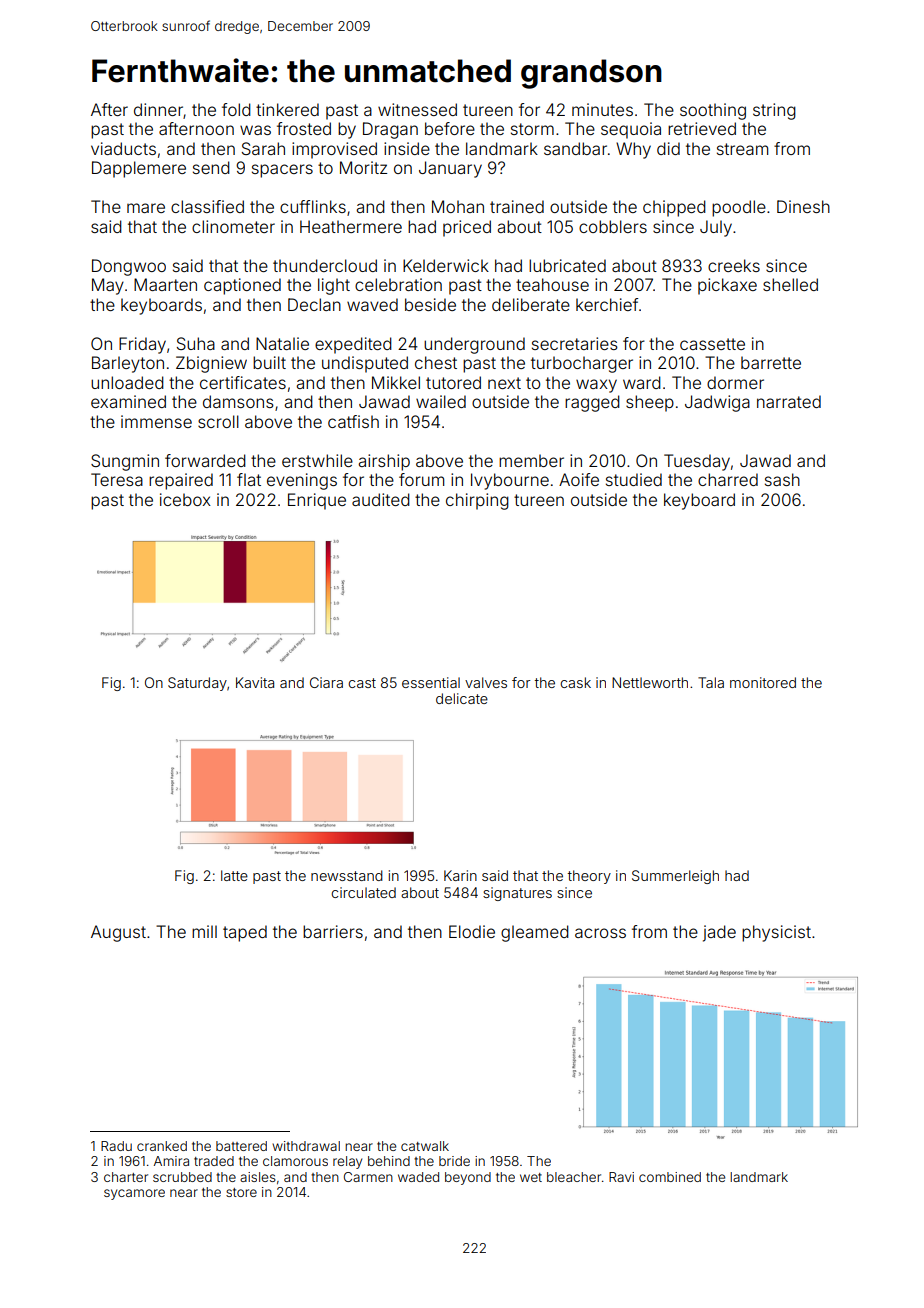 The height and width of the document is (1308, 924). I want to click on beyond, so click(468, 1178).
